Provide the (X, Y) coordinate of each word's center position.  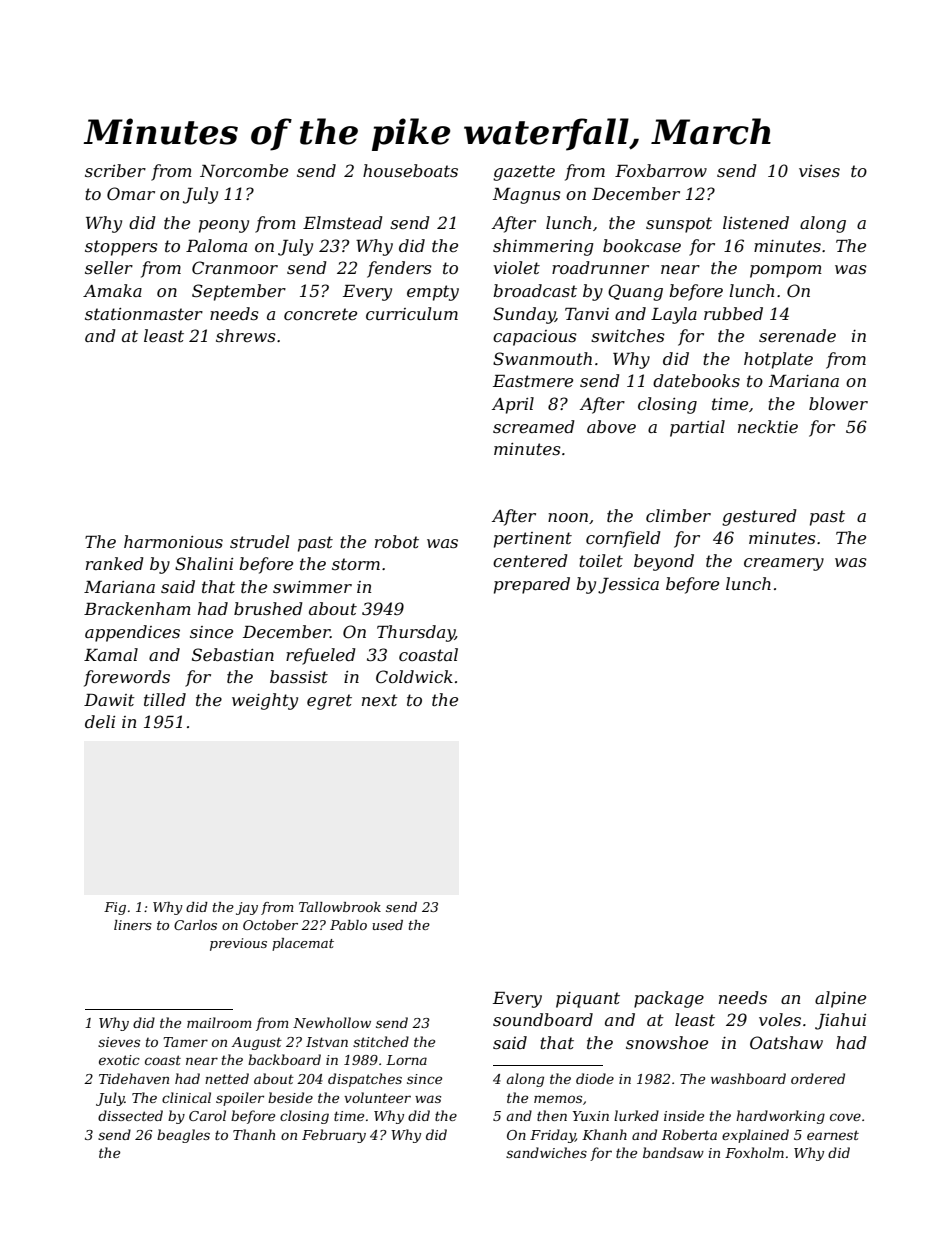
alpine (840, 999)
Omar (131, 193)
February (334, 1136)
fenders (399, 269)
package (669, 999)
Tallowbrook (340, 907)
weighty (265, 701)
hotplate (778, 360)
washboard (748, 1078)
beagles (183, 1136)
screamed (534, 426)
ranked (115, 563)
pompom (786, 271)
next (380, 700)
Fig (115, 908)
